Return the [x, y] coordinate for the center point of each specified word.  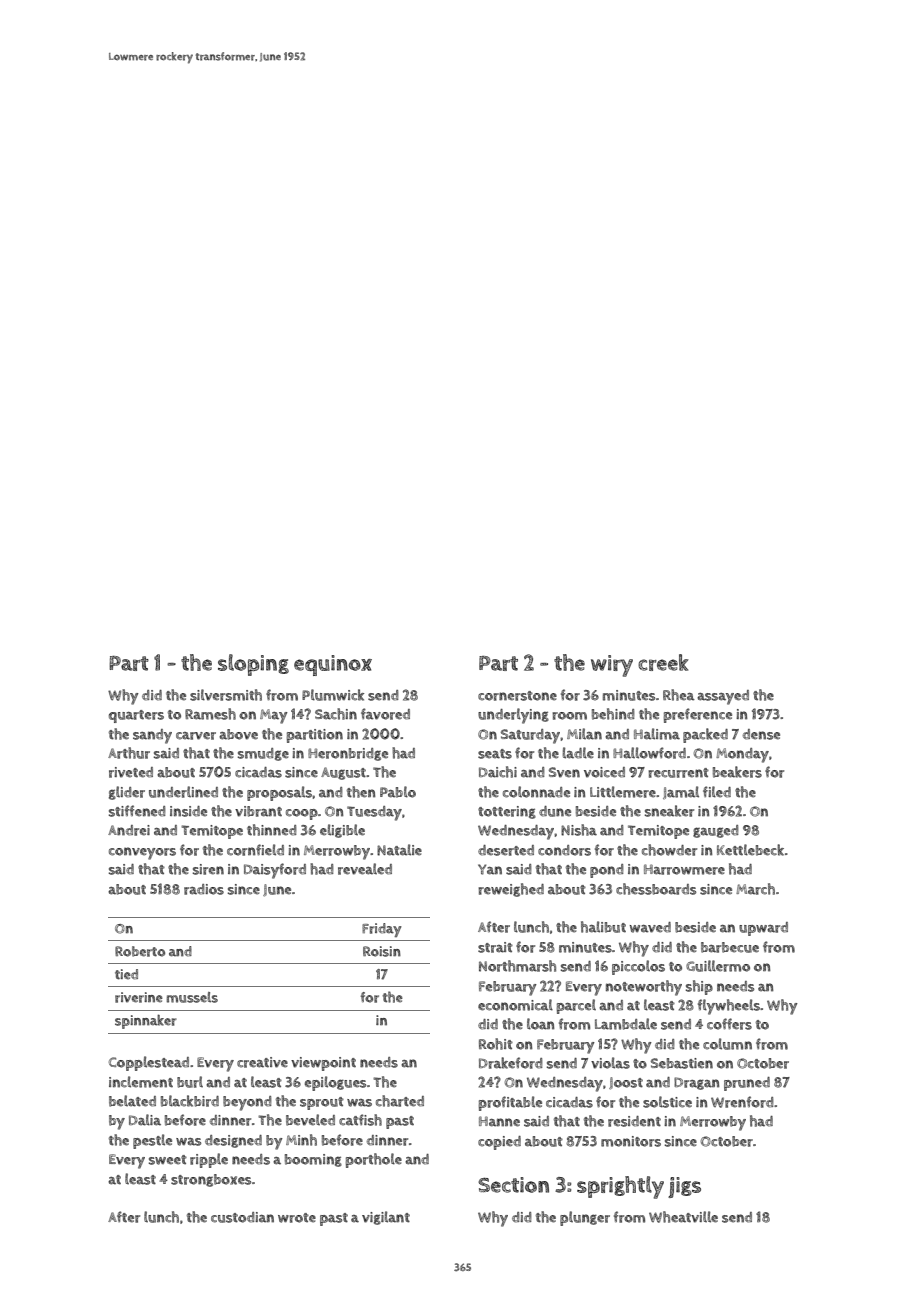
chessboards [656, 889]
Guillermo [718, 966]
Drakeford [511, 1063]
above [238, 734]
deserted [506, 850]
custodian [242, 1217]
